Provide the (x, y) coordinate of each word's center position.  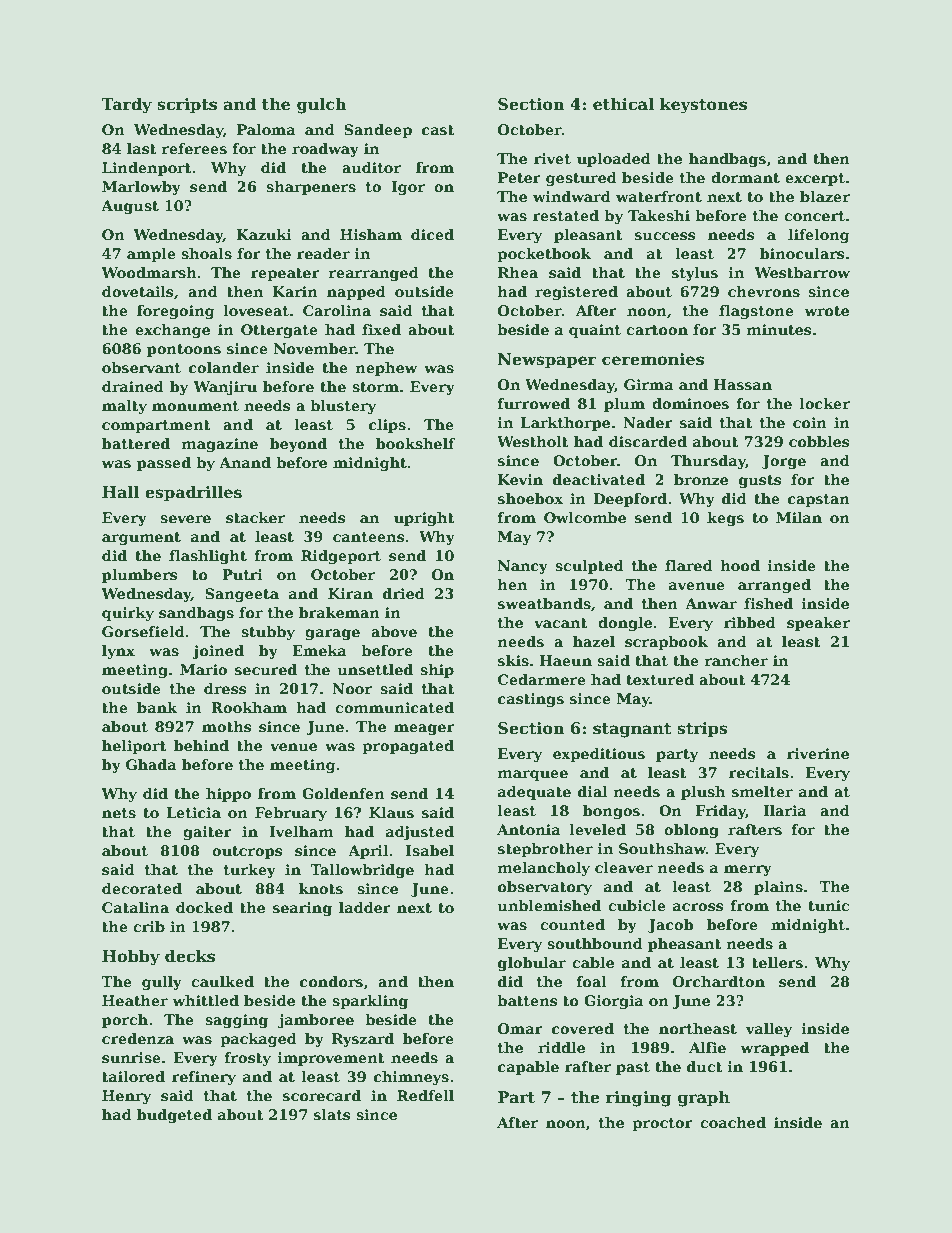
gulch (322, 105)
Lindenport (147, 169)
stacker (255, 517)
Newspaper (547, 361)
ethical (623, 104)
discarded (648, 441)
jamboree (316, 1021)
